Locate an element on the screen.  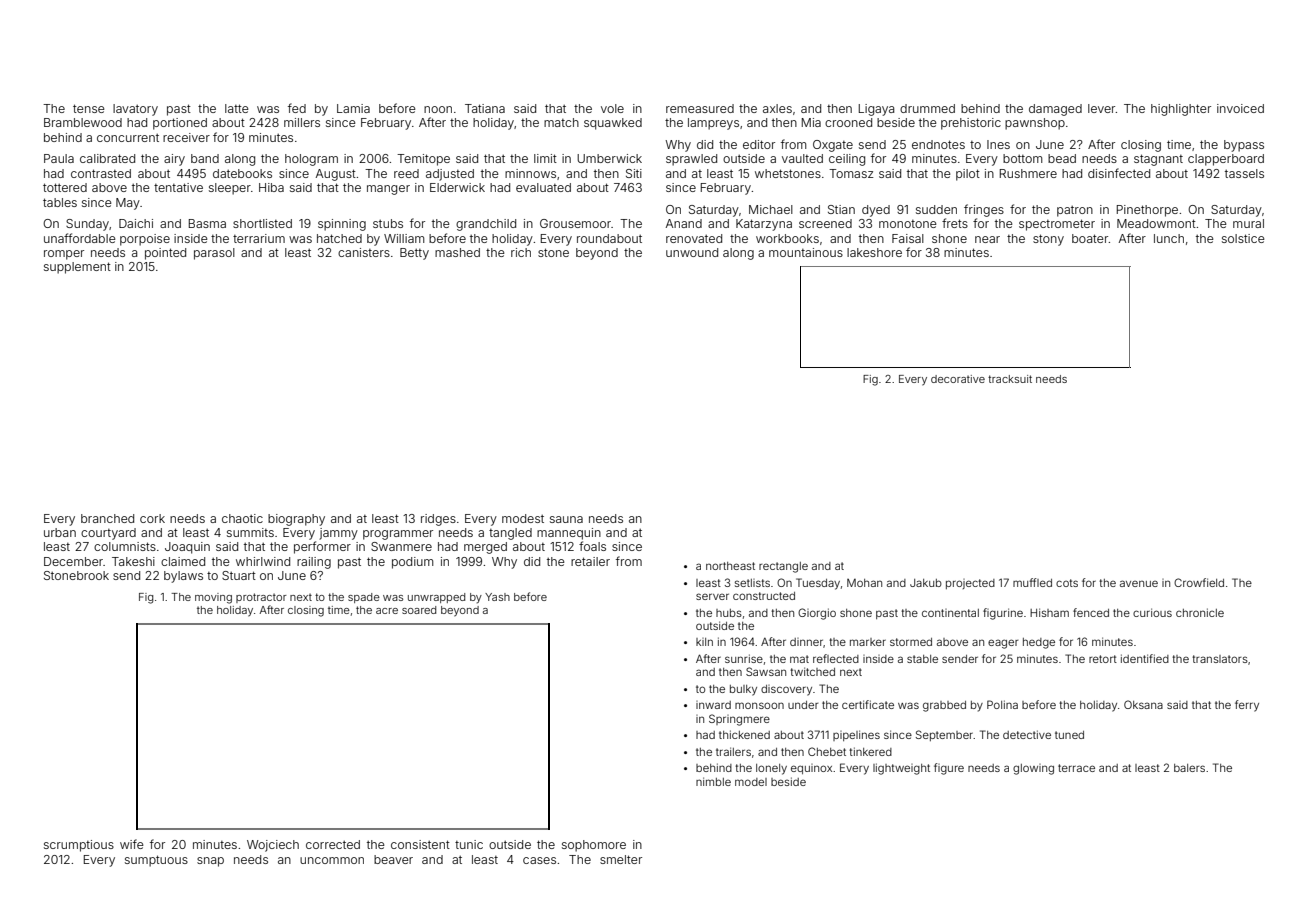
Temitope is located at coordinates (423, 160).
